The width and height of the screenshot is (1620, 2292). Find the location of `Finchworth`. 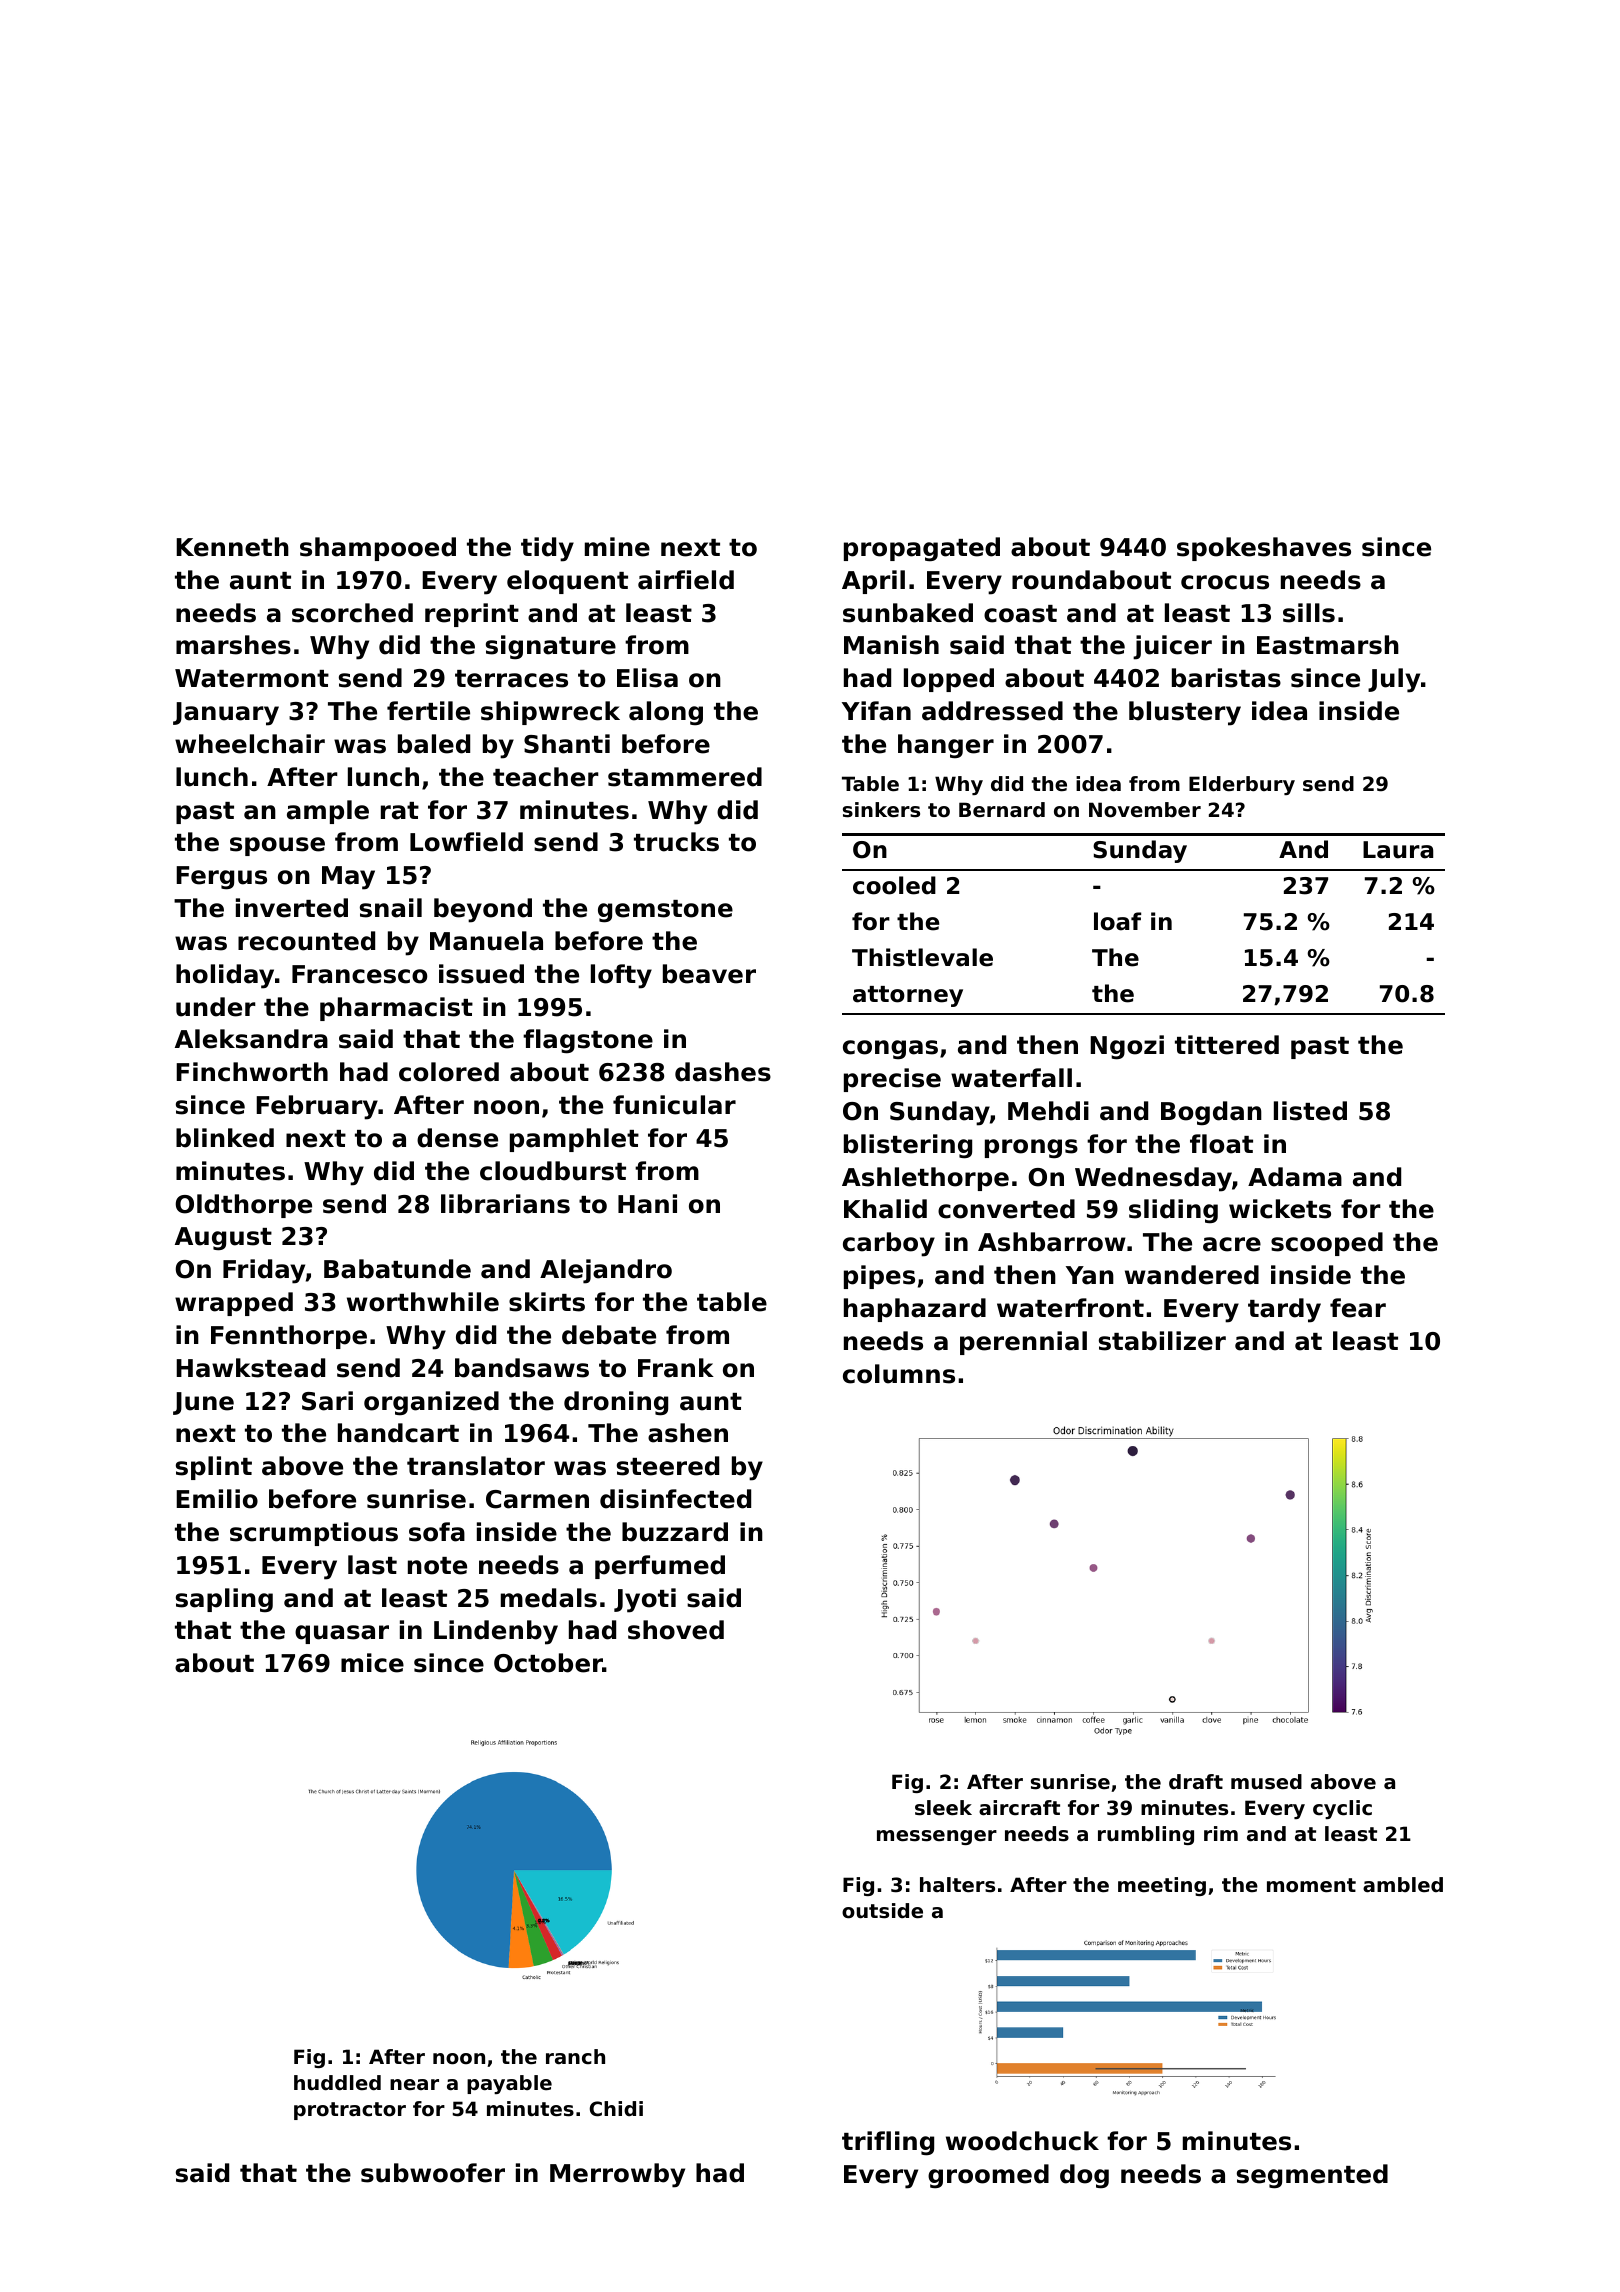

Finchworth is located at coordinates (252, 1072).
